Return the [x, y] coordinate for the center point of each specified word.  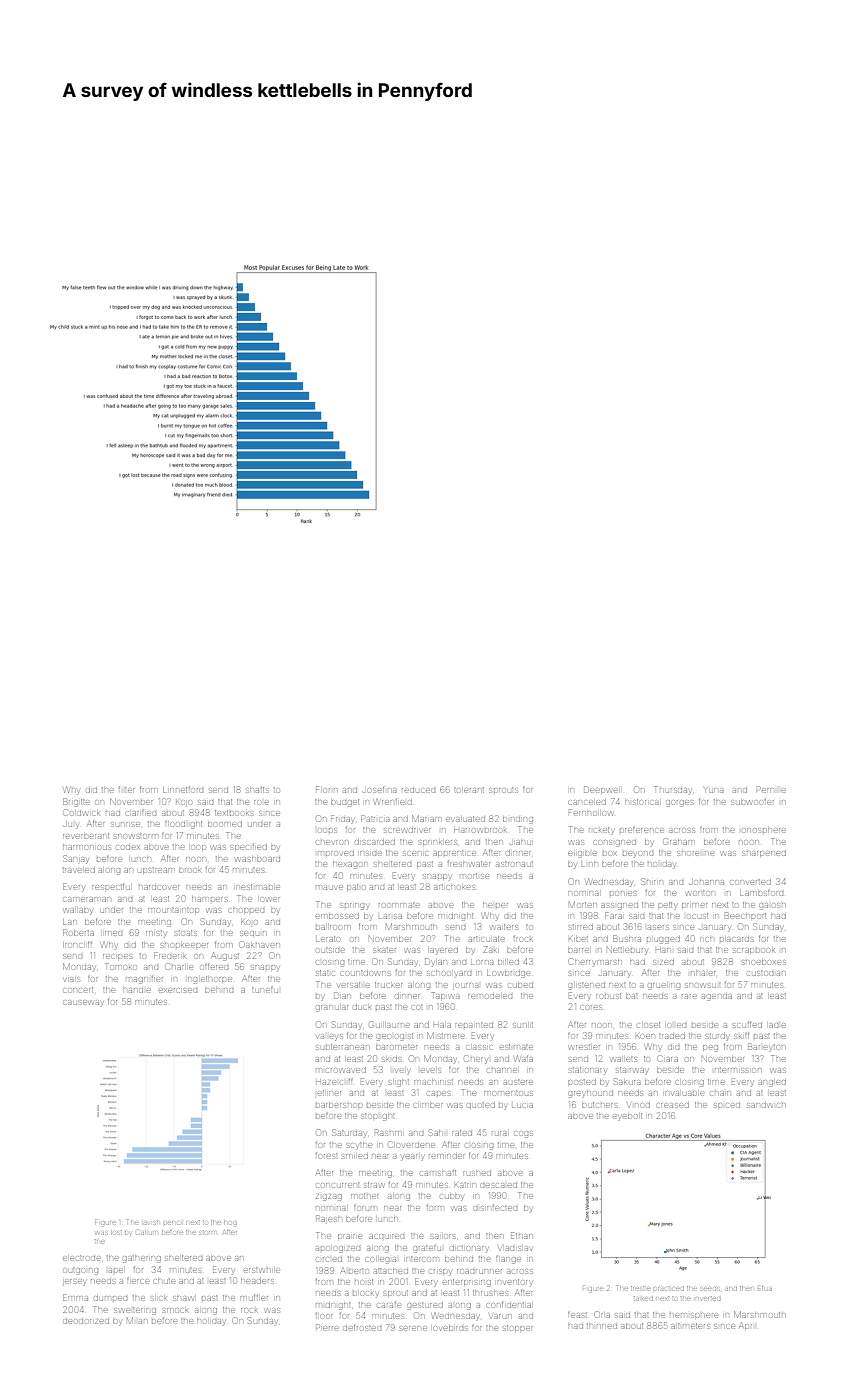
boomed [225, 824]
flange [508, 1260]
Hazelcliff [334, 1081]
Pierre [327, 1327]
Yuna [714, 790]
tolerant [469, 790]
